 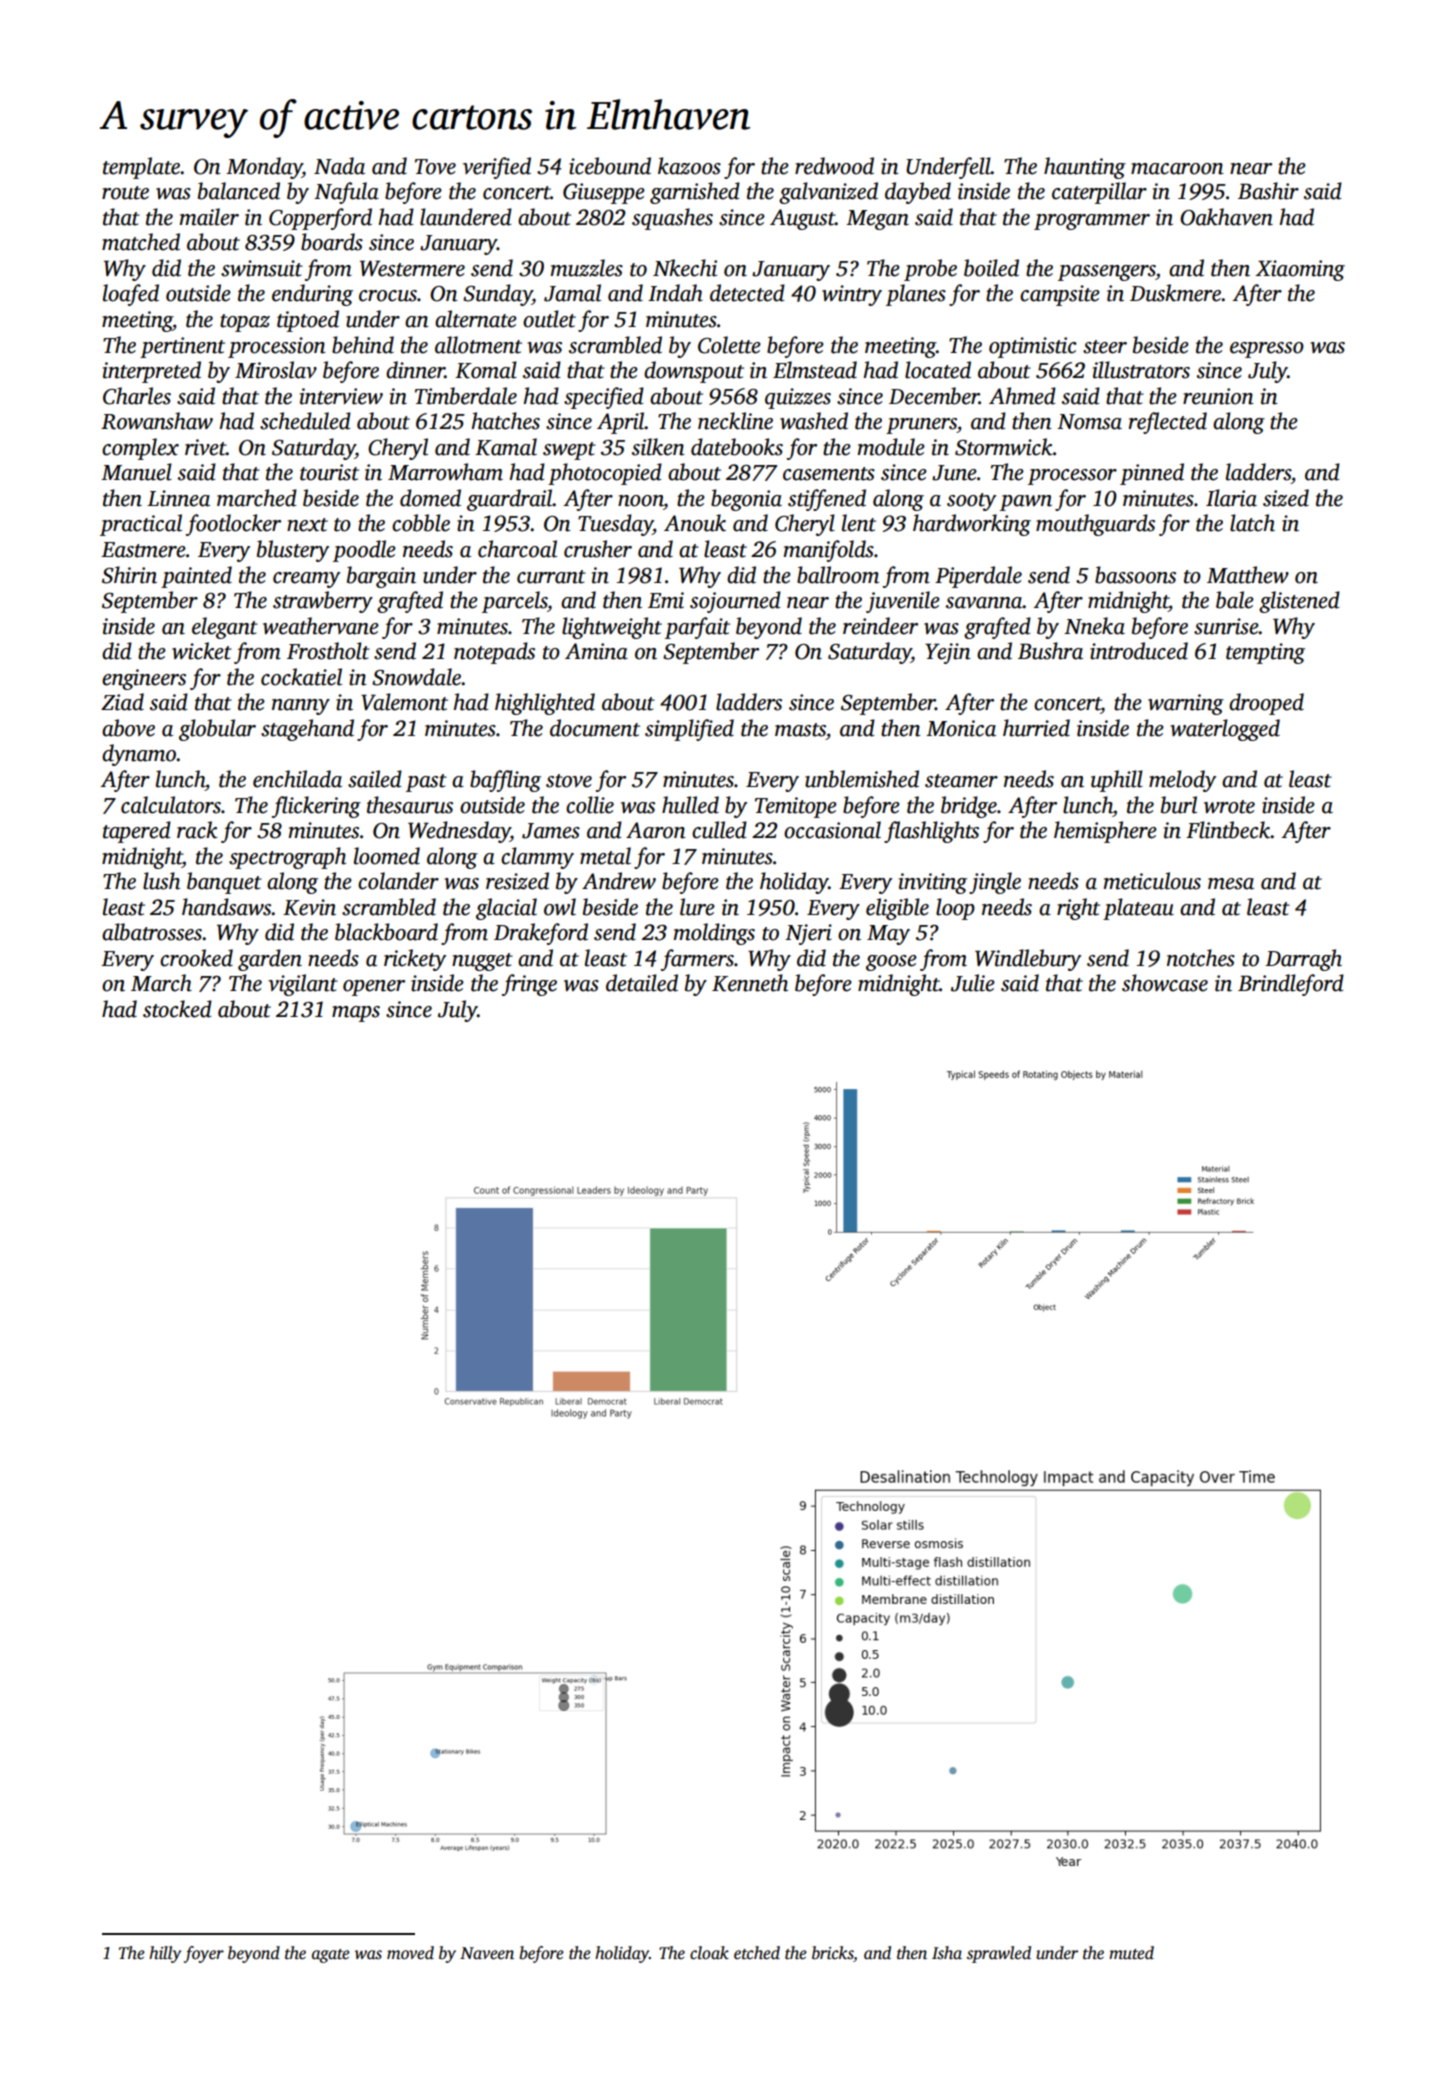 What do you see at coordinates (610, 166) in the document?
I see `icebound` at bounding box center [610, 166].
